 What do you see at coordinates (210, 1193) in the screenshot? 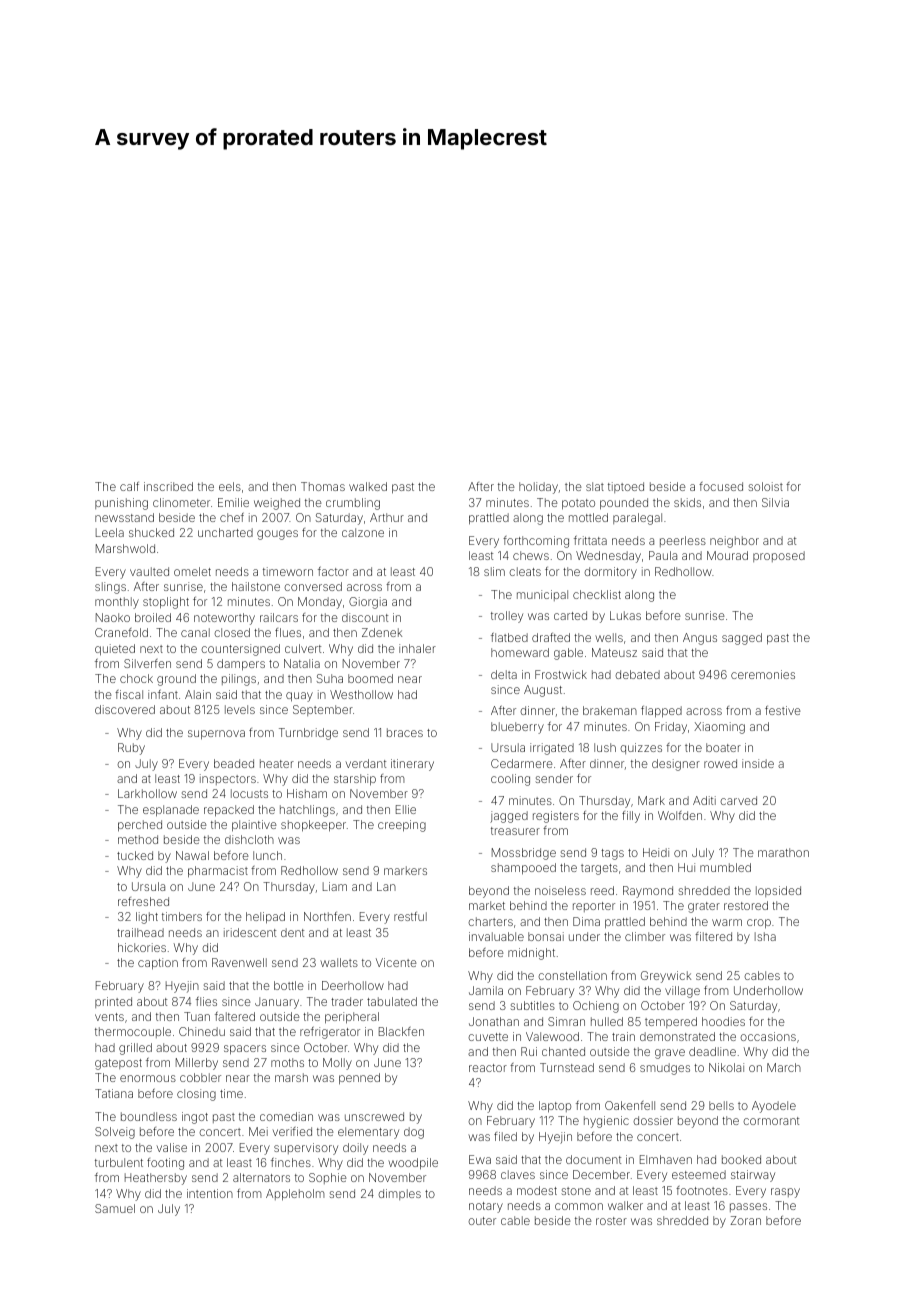
I see `intention` at bounding box center [210, 1193].
